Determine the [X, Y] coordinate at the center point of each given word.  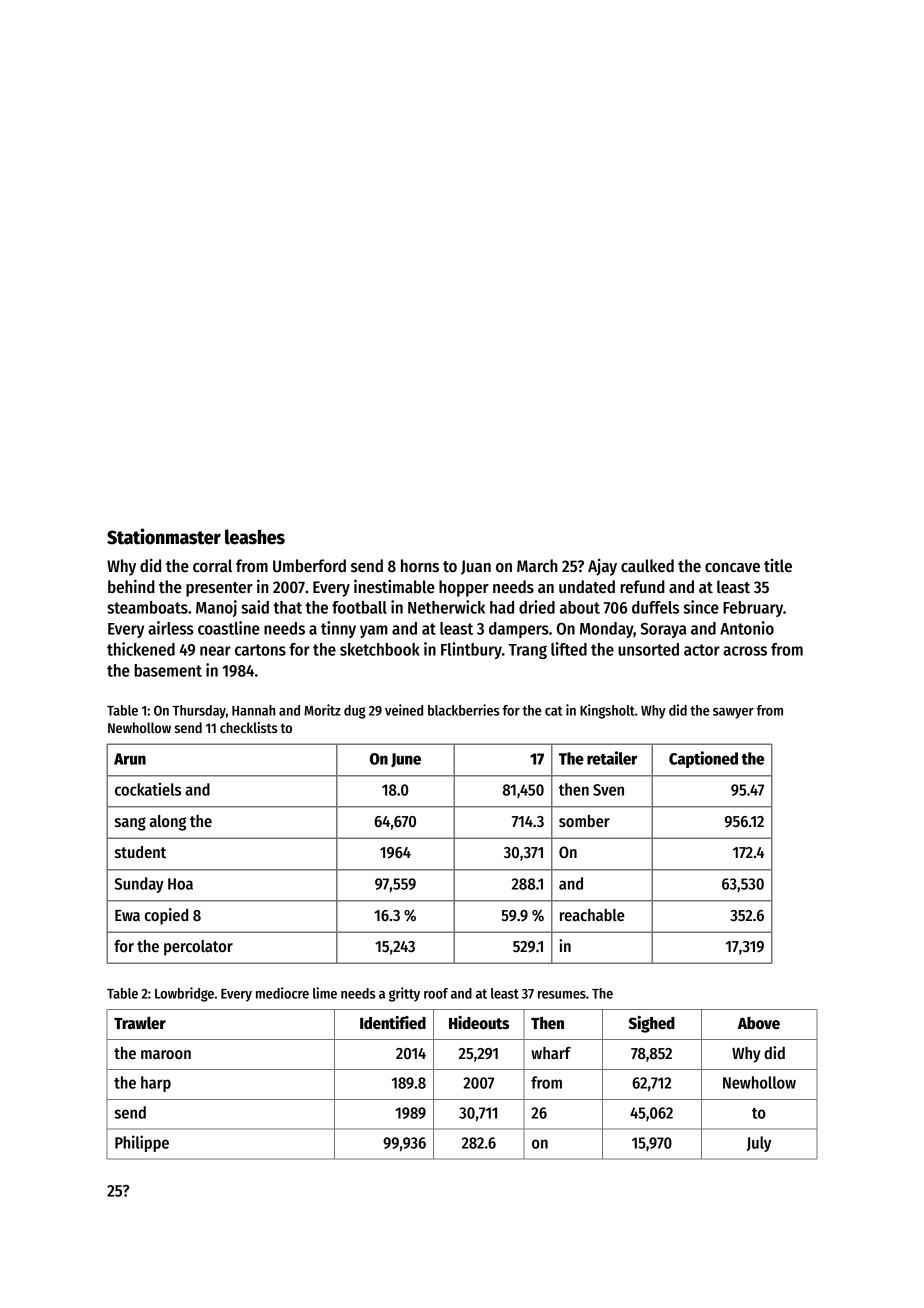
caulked [647, 566]
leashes [255, 537]
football [359, 607]
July [759, 1144]
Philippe [142, 1143]
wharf [551, 1053]
